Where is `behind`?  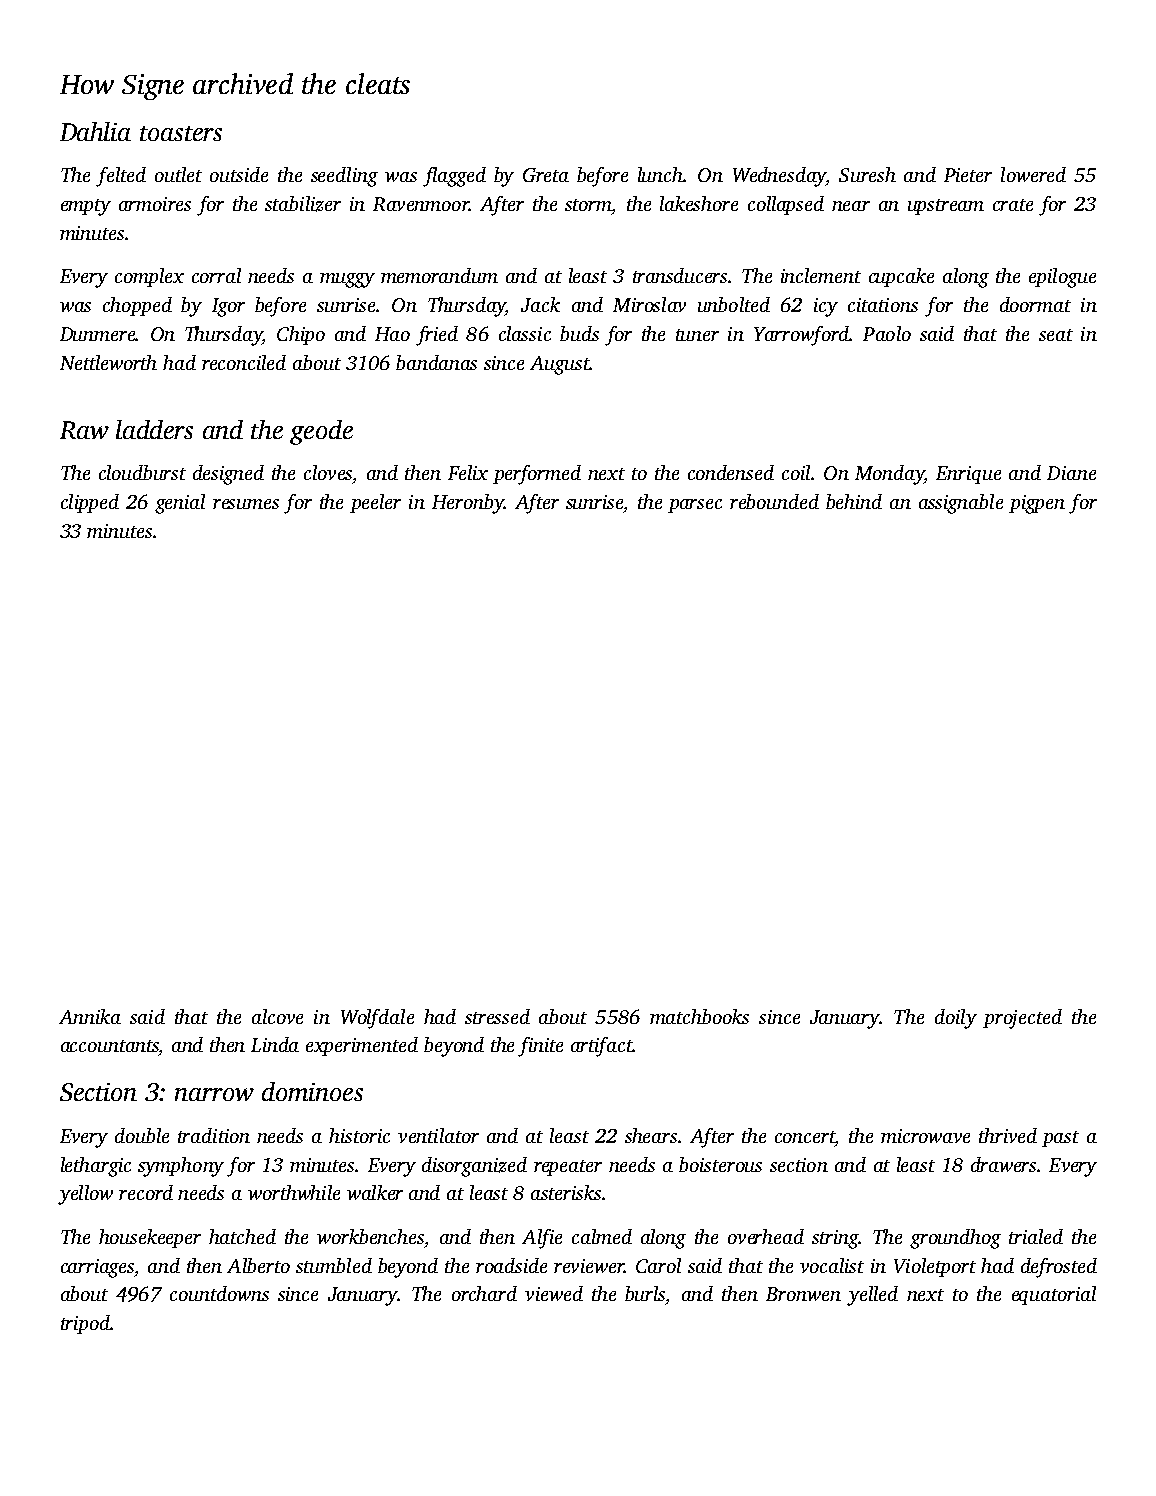
behind is located at coordinates (854, 501).
